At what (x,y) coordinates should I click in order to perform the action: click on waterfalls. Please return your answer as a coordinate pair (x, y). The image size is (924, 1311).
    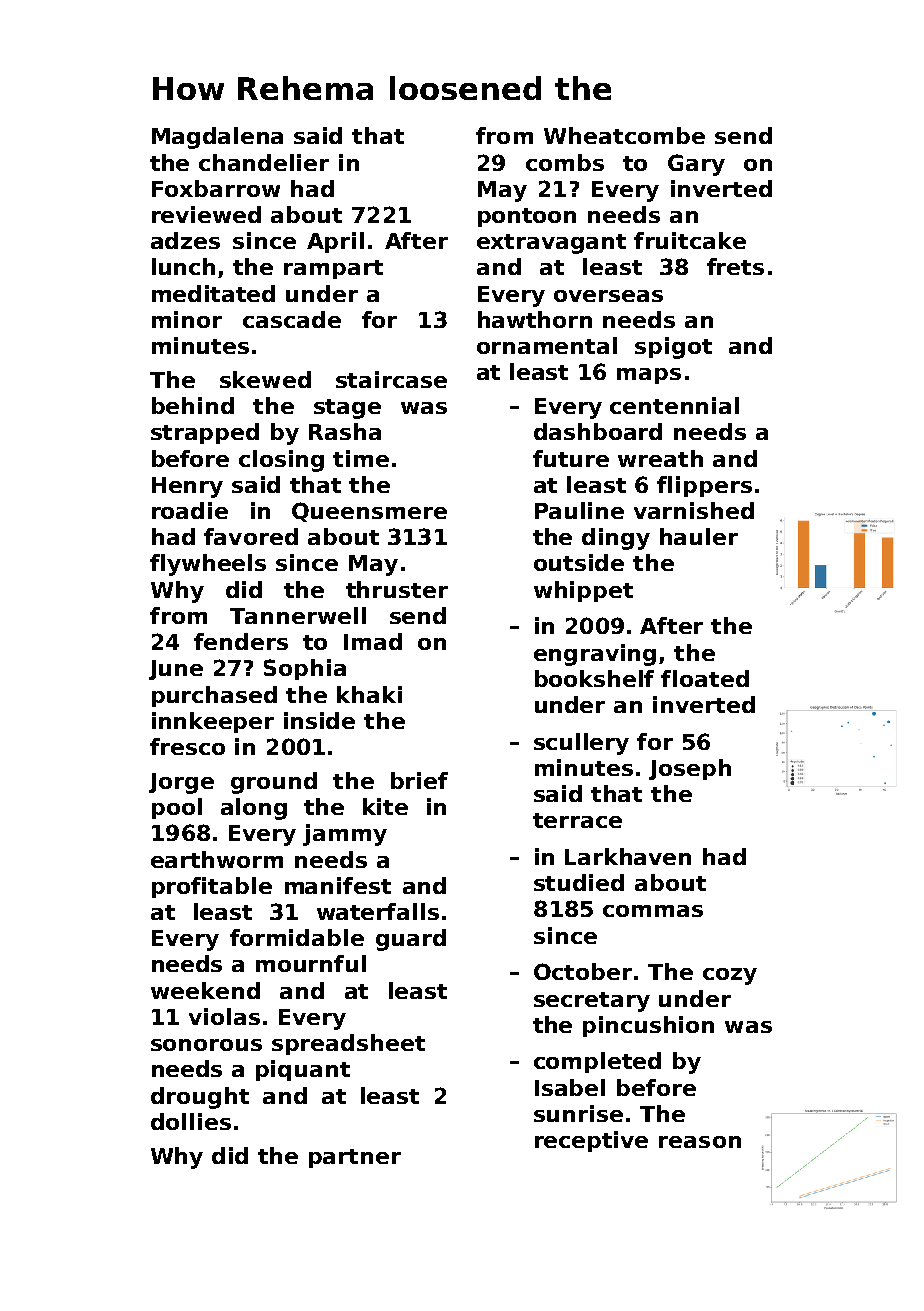
    Looking at the image, I should click on (378, 911).
